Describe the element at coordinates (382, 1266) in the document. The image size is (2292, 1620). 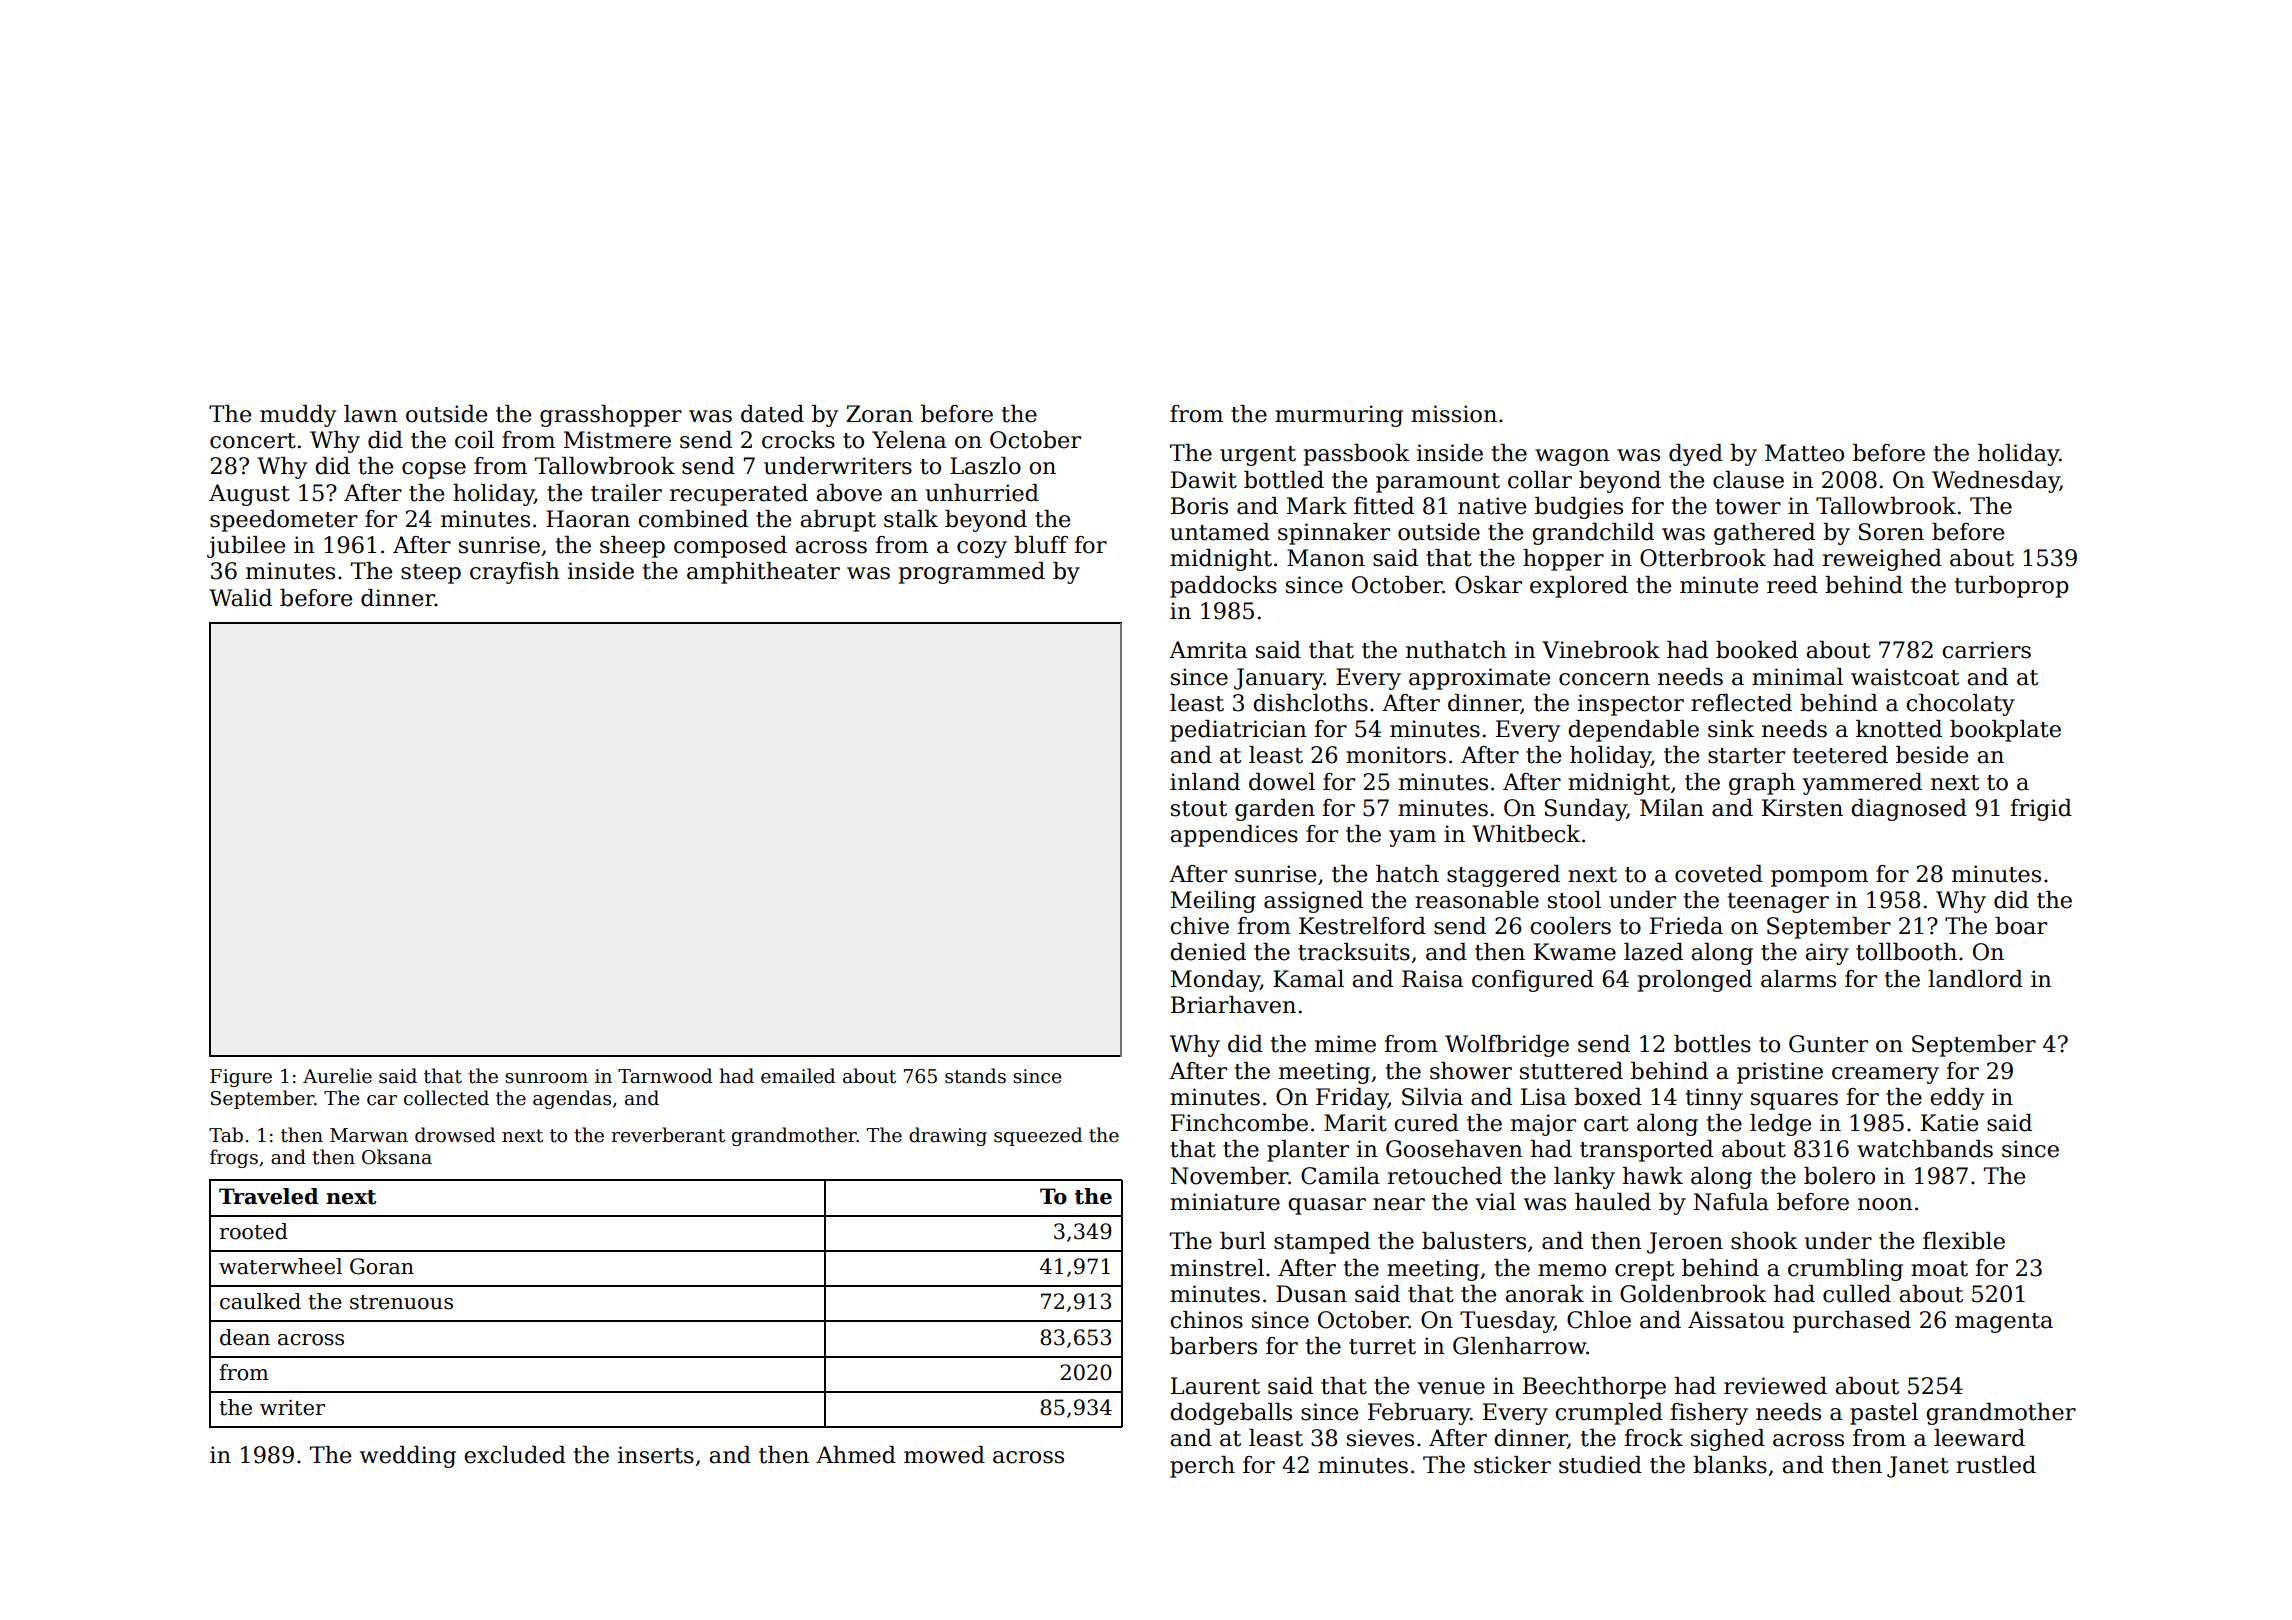
I see `Goran` at that location.
